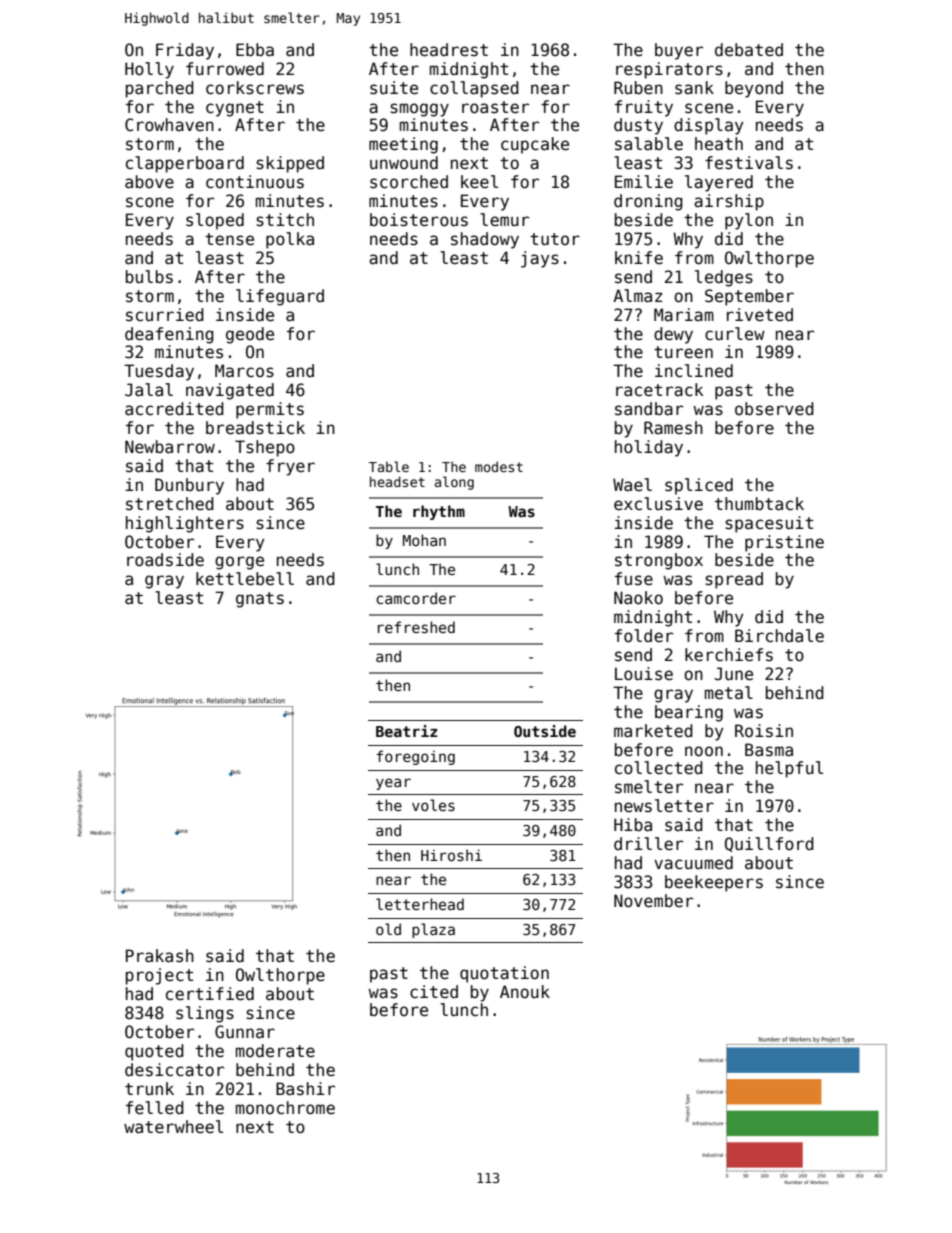 The height and width of the screenshot is (1233, 952). I want to click on Prakash, so click(160, 956).
